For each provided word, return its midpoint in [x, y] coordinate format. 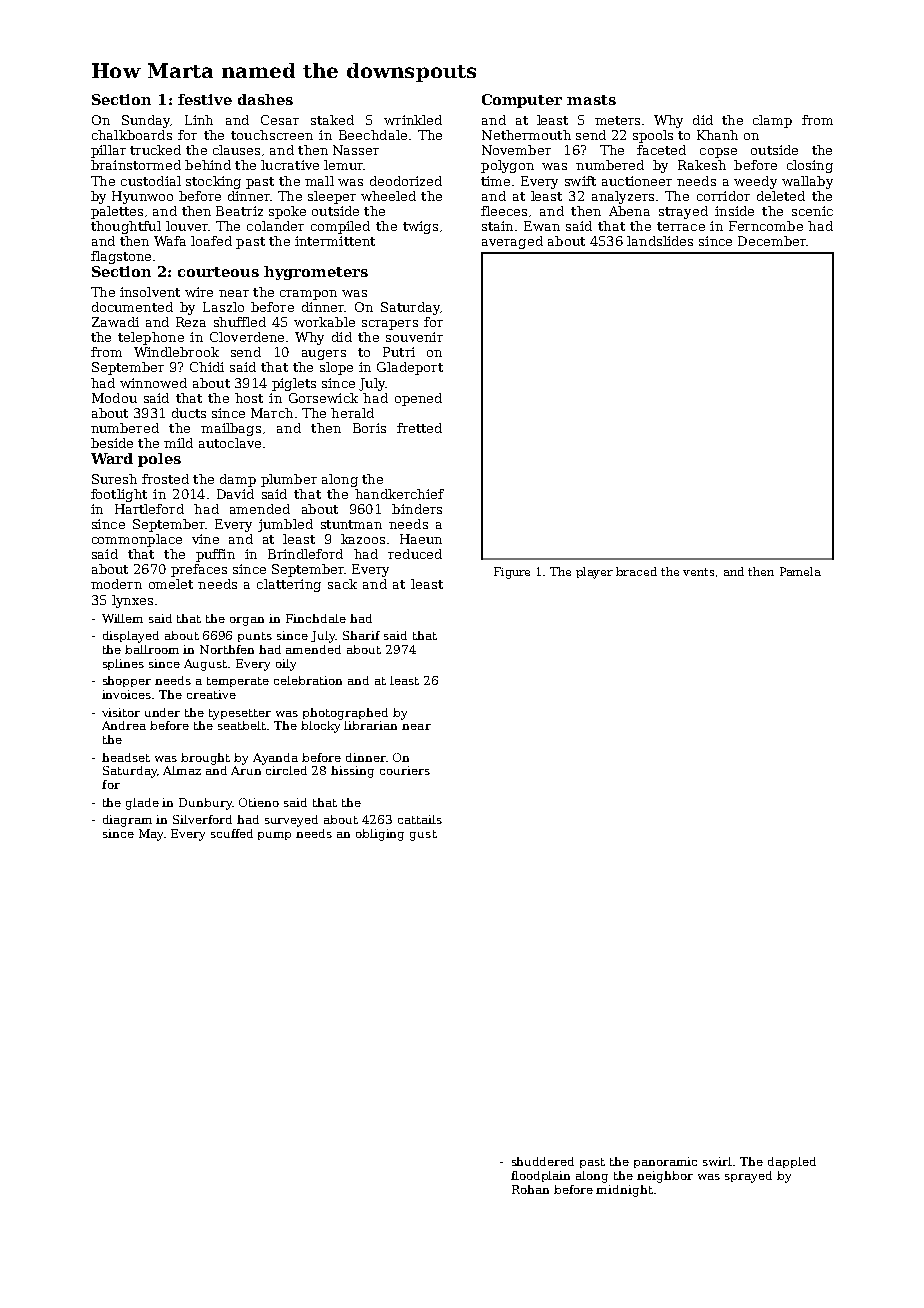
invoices [126, 694]
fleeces [504, 211]
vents [698, 572]
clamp [772, 121]
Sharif [361, 635]
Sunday [146, 121]
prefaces [199, 570]
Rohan [530, 1189]
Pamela [800, 571]
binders [417, 509]
